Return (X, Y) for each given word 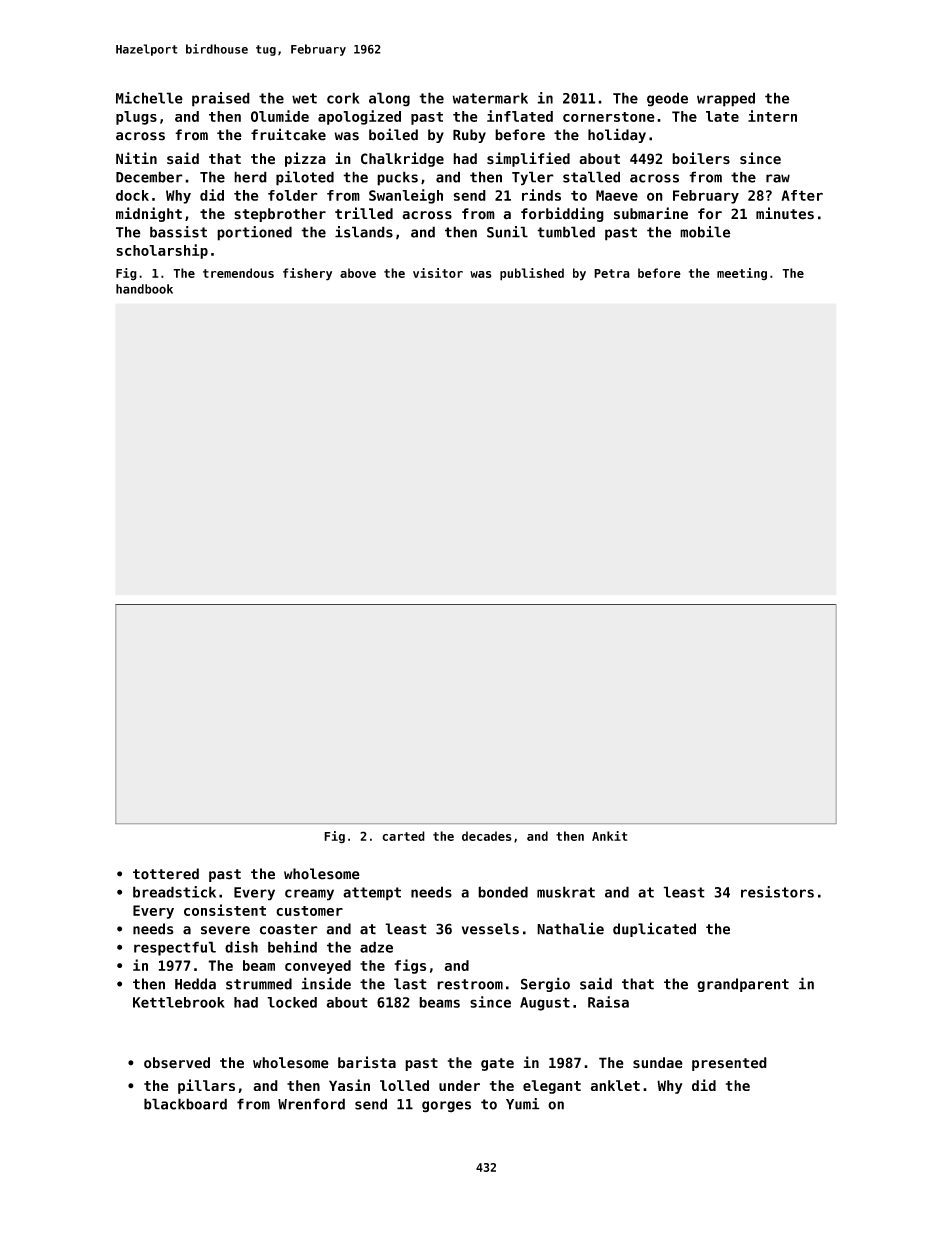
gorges (446, 1107)
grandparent (743, 985)
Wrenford (311, 1104)
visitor (438, 273)
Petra (612, 273)
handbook (144, 289)
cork (343, 98)
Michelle (149, 98)
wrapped (726, 99)
